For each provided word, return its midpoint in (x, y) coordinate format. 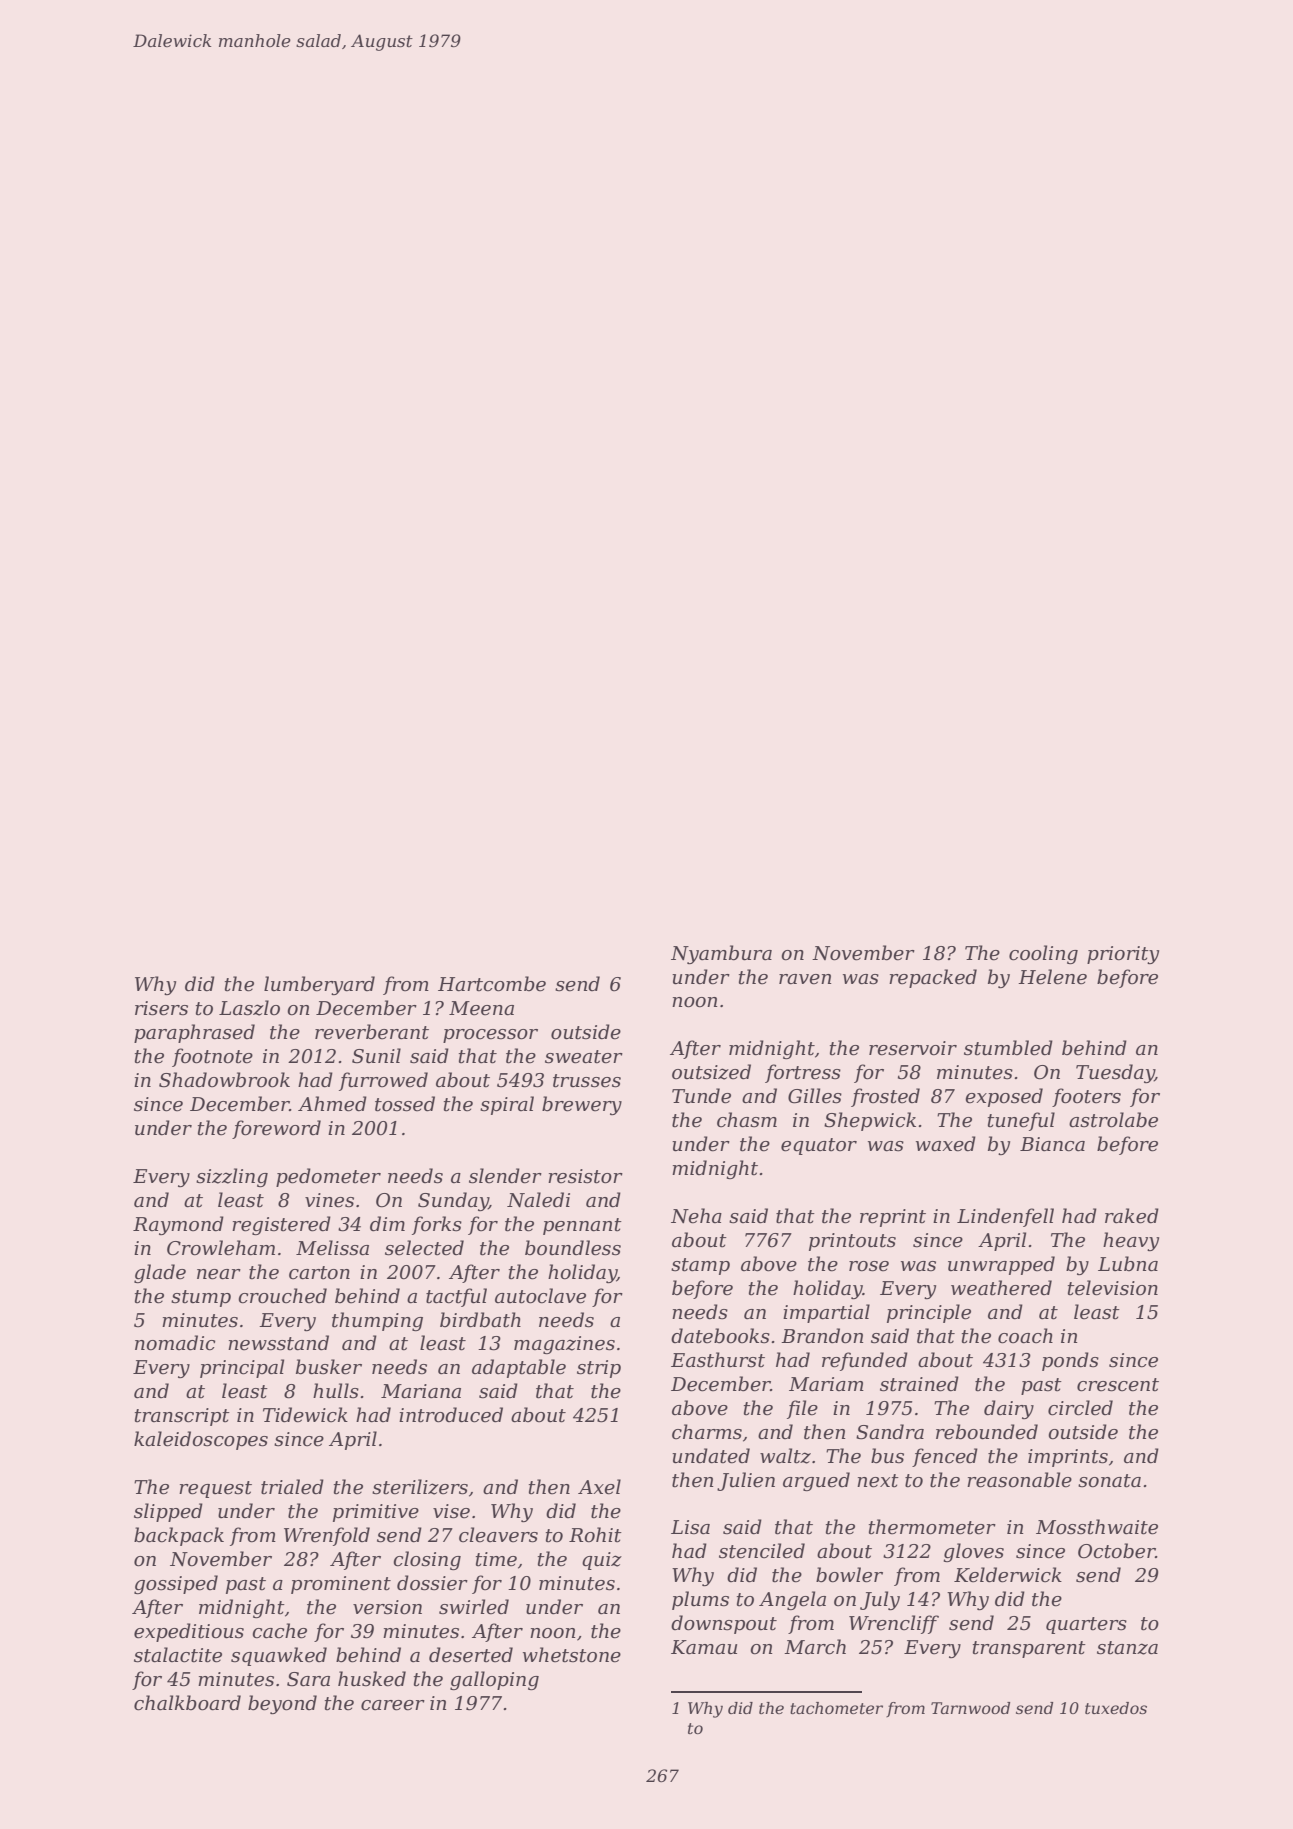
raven (805, 979)
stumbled (1008, 1048)
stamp (700, 1266)
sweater (584, 1057)
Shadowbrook (224, 1080)
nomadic (175, 1343)
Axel (599, 1487)
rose (869, 1266)
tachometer (836, 1708)
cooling (1043, 954)
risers (161, 1008)
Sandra (890, 1432)
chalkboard (187, 1703)
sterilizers (420, 1487)
